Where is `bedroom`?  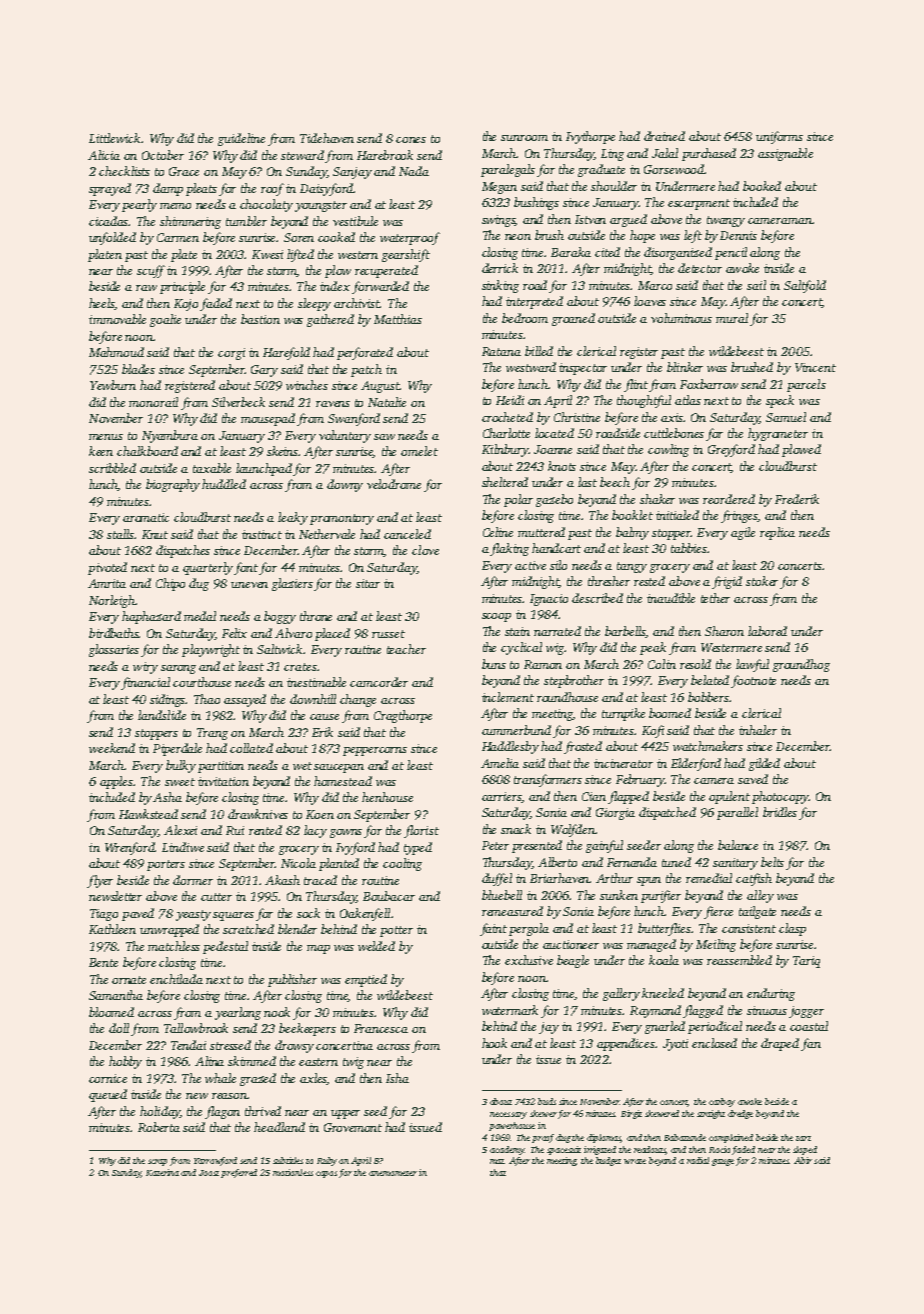 bedroom is located at coordinates (525, 318).
